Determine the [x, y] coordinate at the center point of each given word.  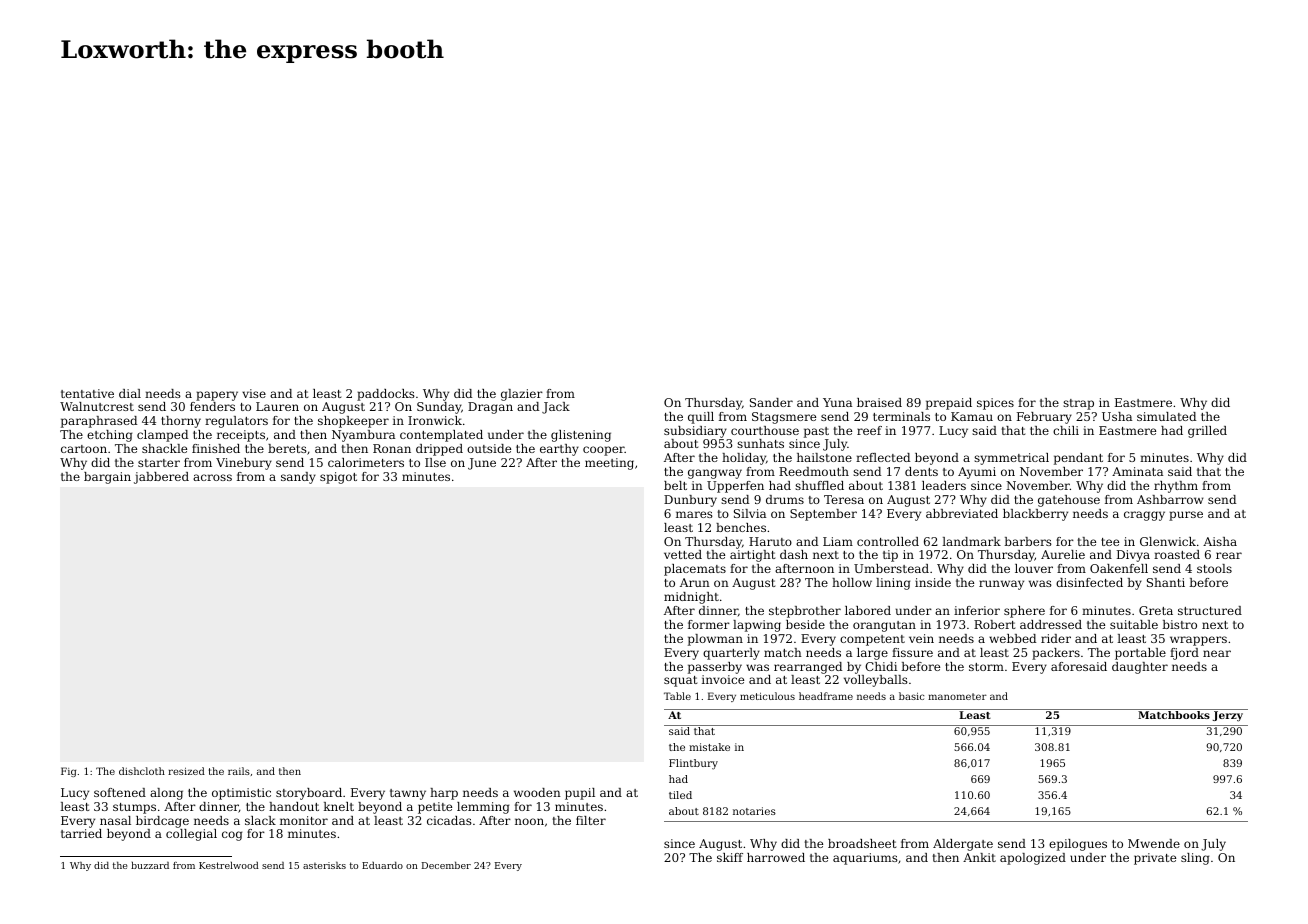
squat [680, 681]
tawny [408, 794]
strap [1078, 404]
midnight [691, 598]
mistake [709, 747]
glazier [522, 395]
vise [254, 393]
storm [986, 667]
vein [921, 638]
